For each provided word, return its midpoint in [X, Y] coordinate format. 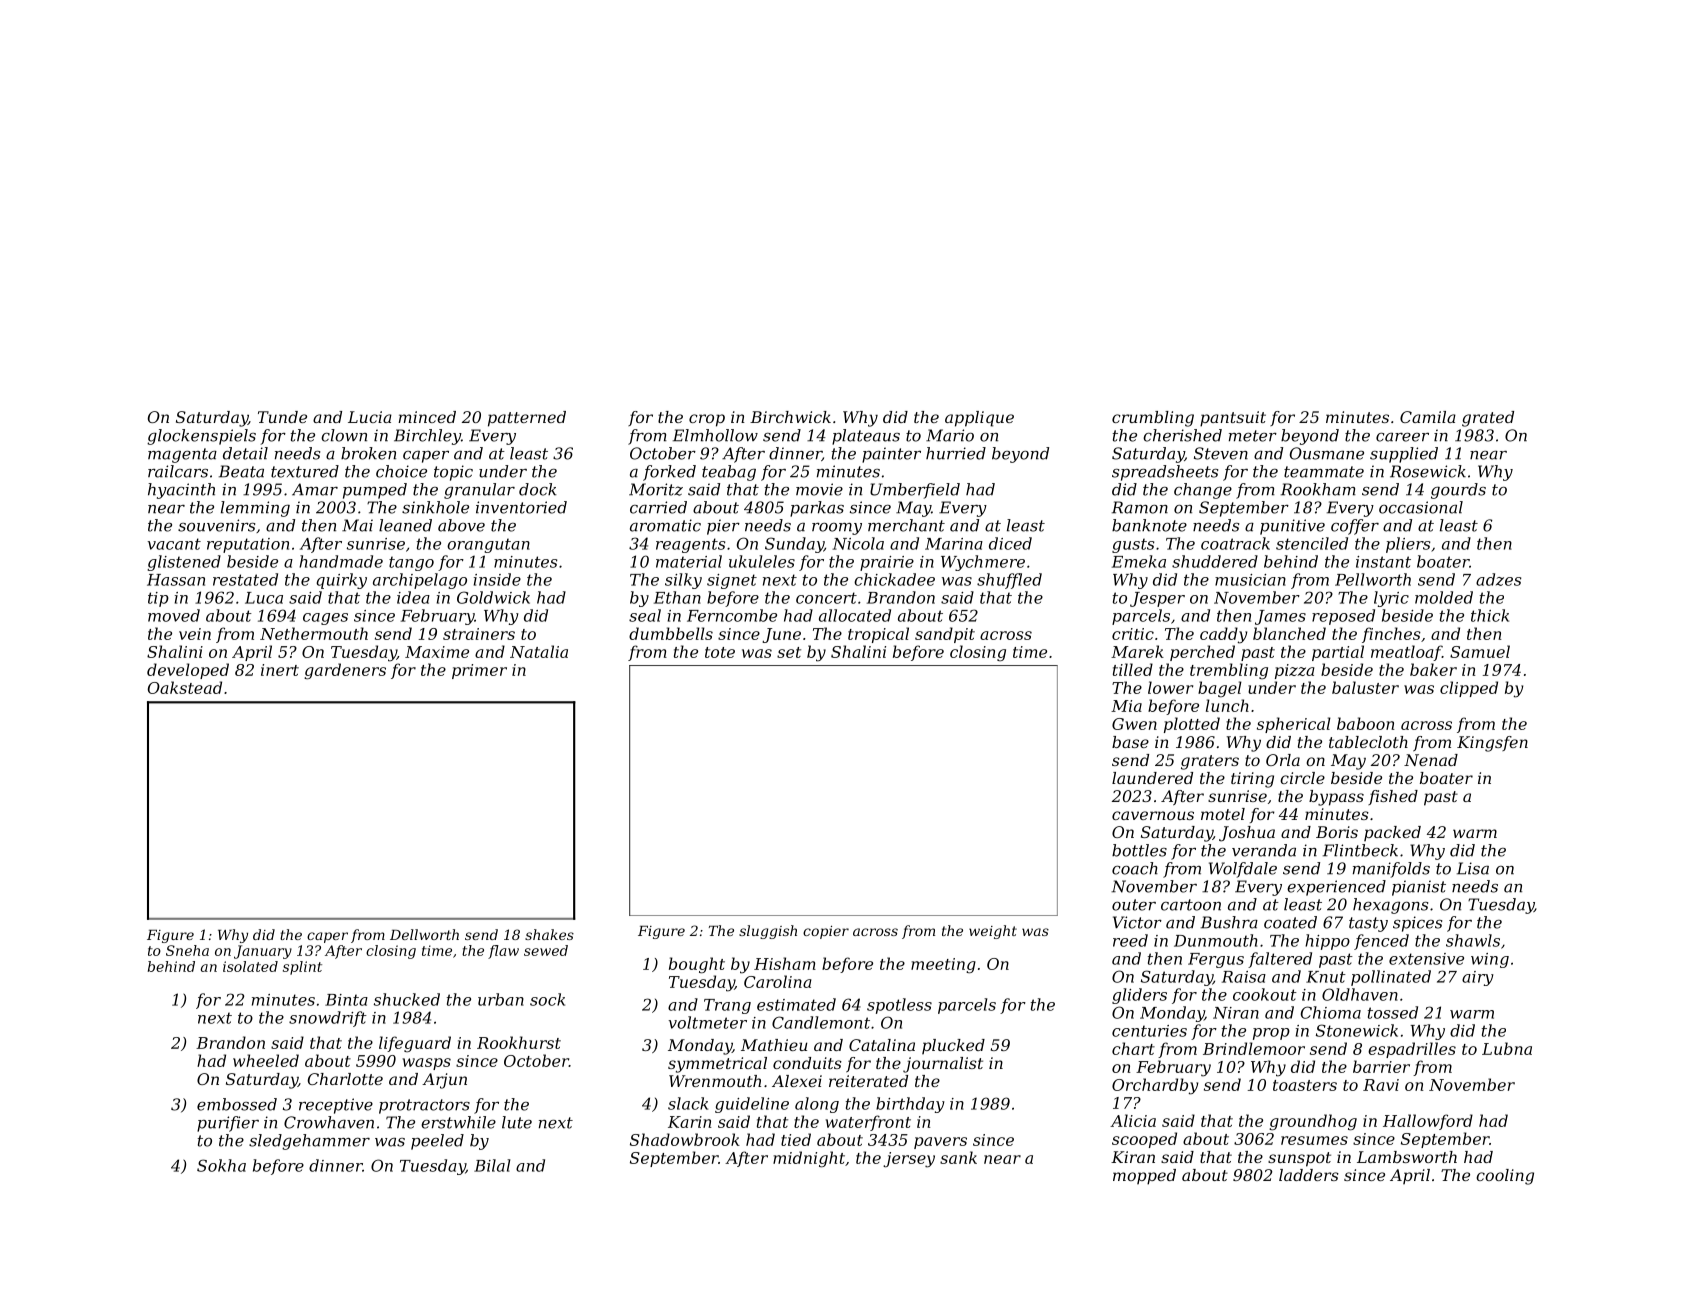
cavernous [1153, 815]
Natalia [539, 651]
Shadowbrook [685, 1139]
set [789, 652]
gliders [1139, 996]
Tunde [282, 417]
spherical [1294, 725]
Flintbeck [1360, 850]
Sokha [221, 1165]
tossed [1393, 1012]
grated [1488, 419]
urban [501, 999]
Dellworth [424, 934]
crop [707, 420]
